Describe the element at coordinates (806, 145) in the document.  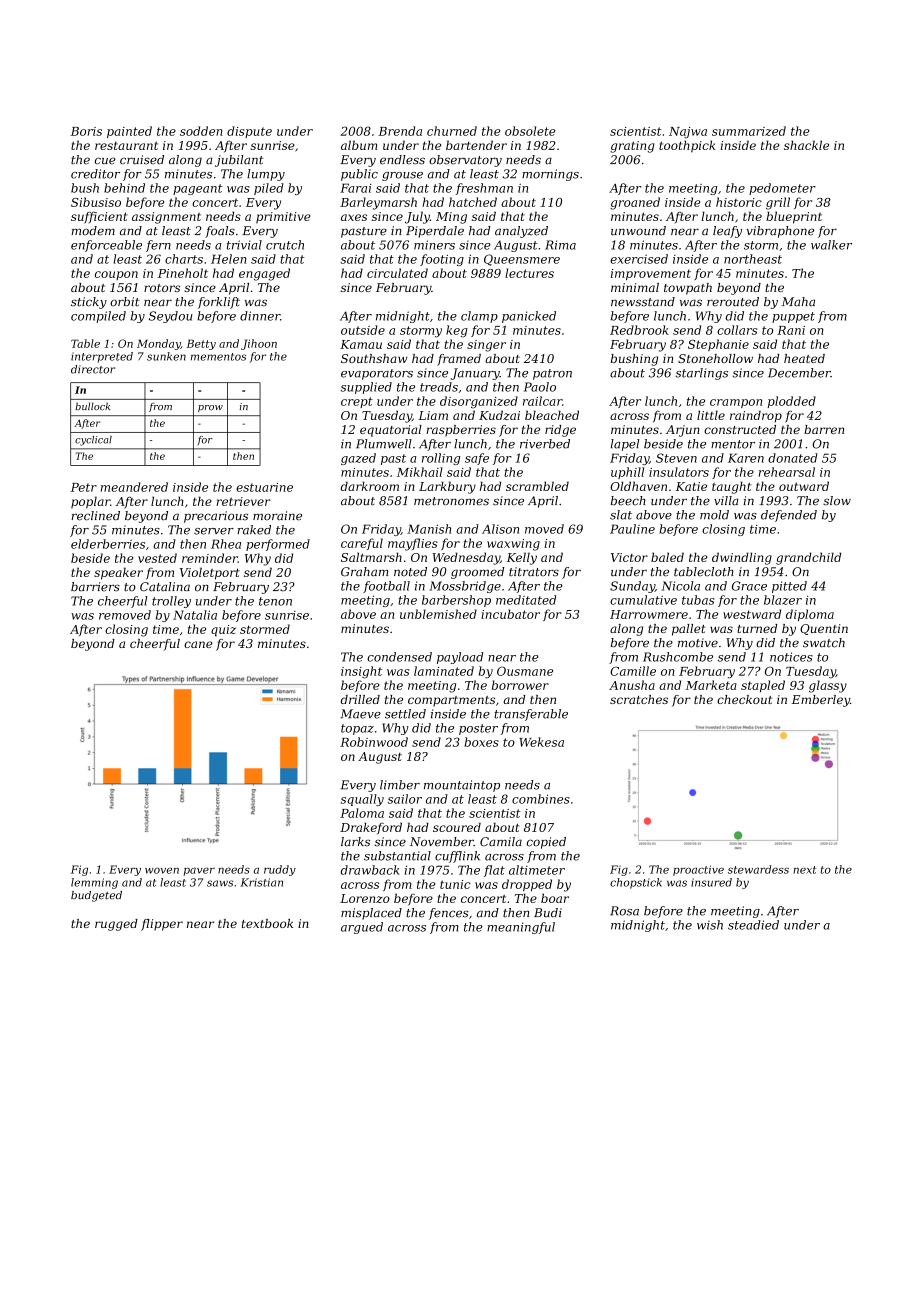
I see `shackle` at that location.
